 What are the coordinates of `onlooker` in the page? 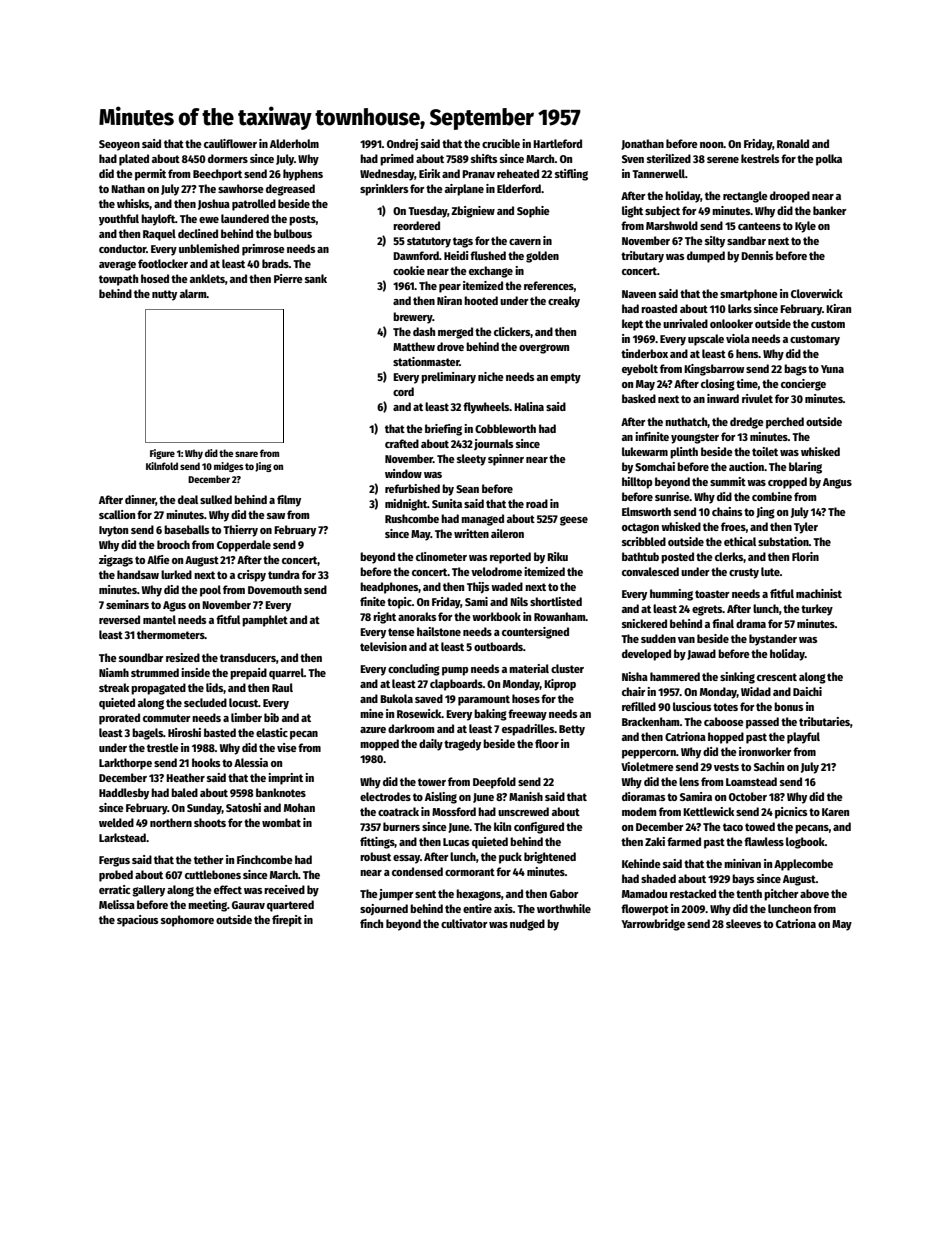 It's located at (731, 323).
